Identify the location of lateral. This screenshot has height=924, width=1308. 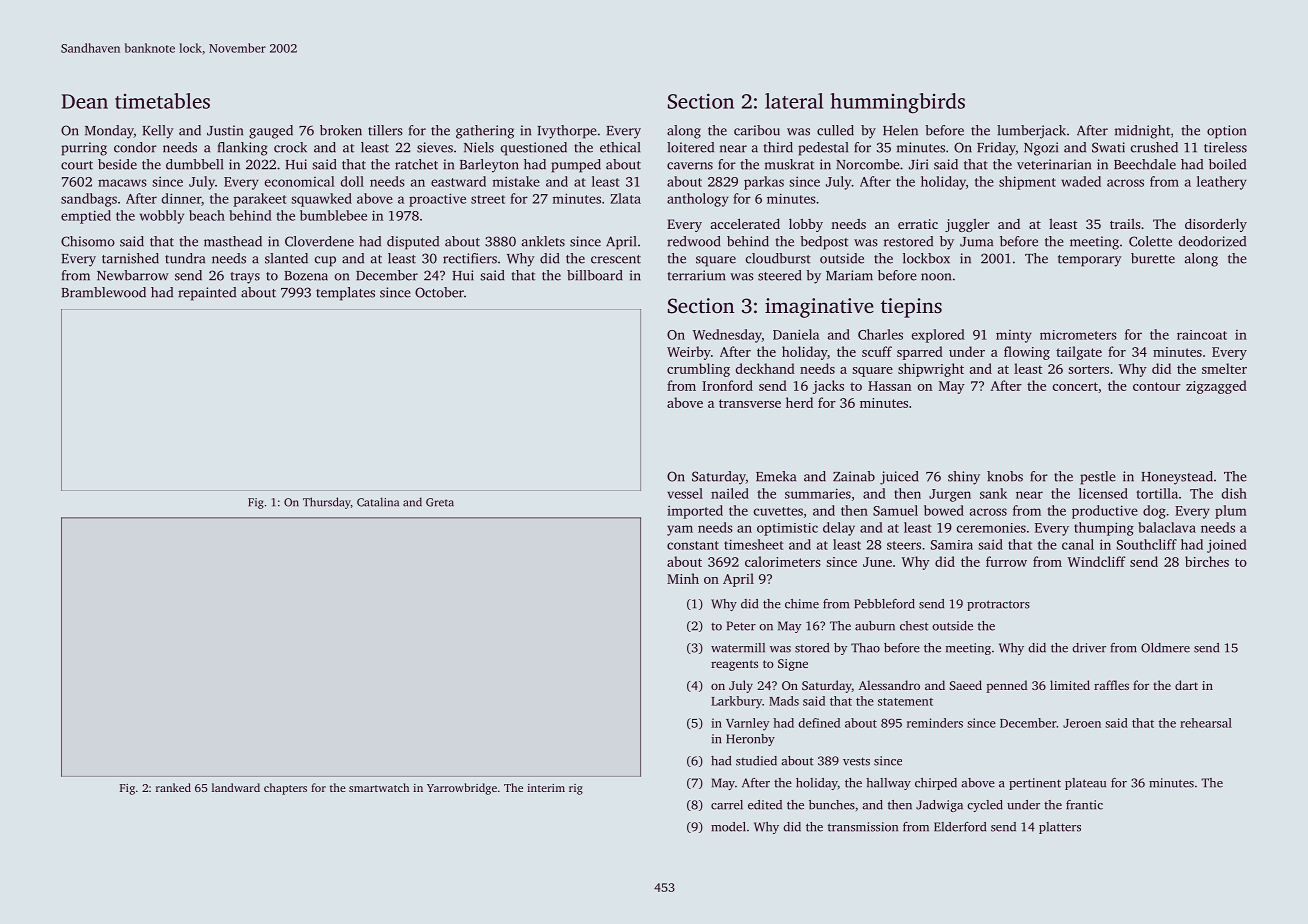
(794, 101).
